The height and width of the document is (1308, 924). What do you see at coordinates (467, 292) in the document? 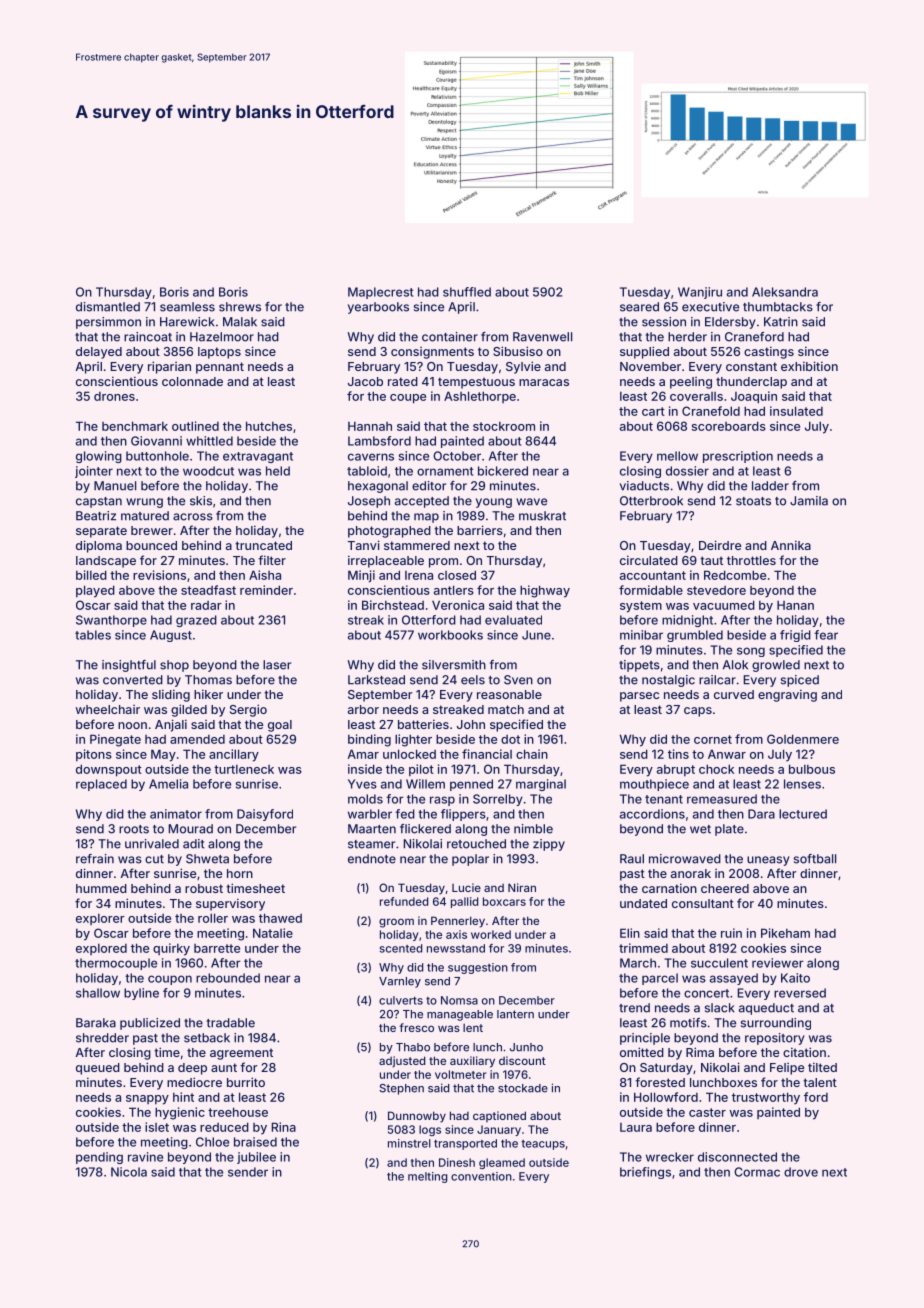
I see `shuffled` at bounding box center [467, 292].
